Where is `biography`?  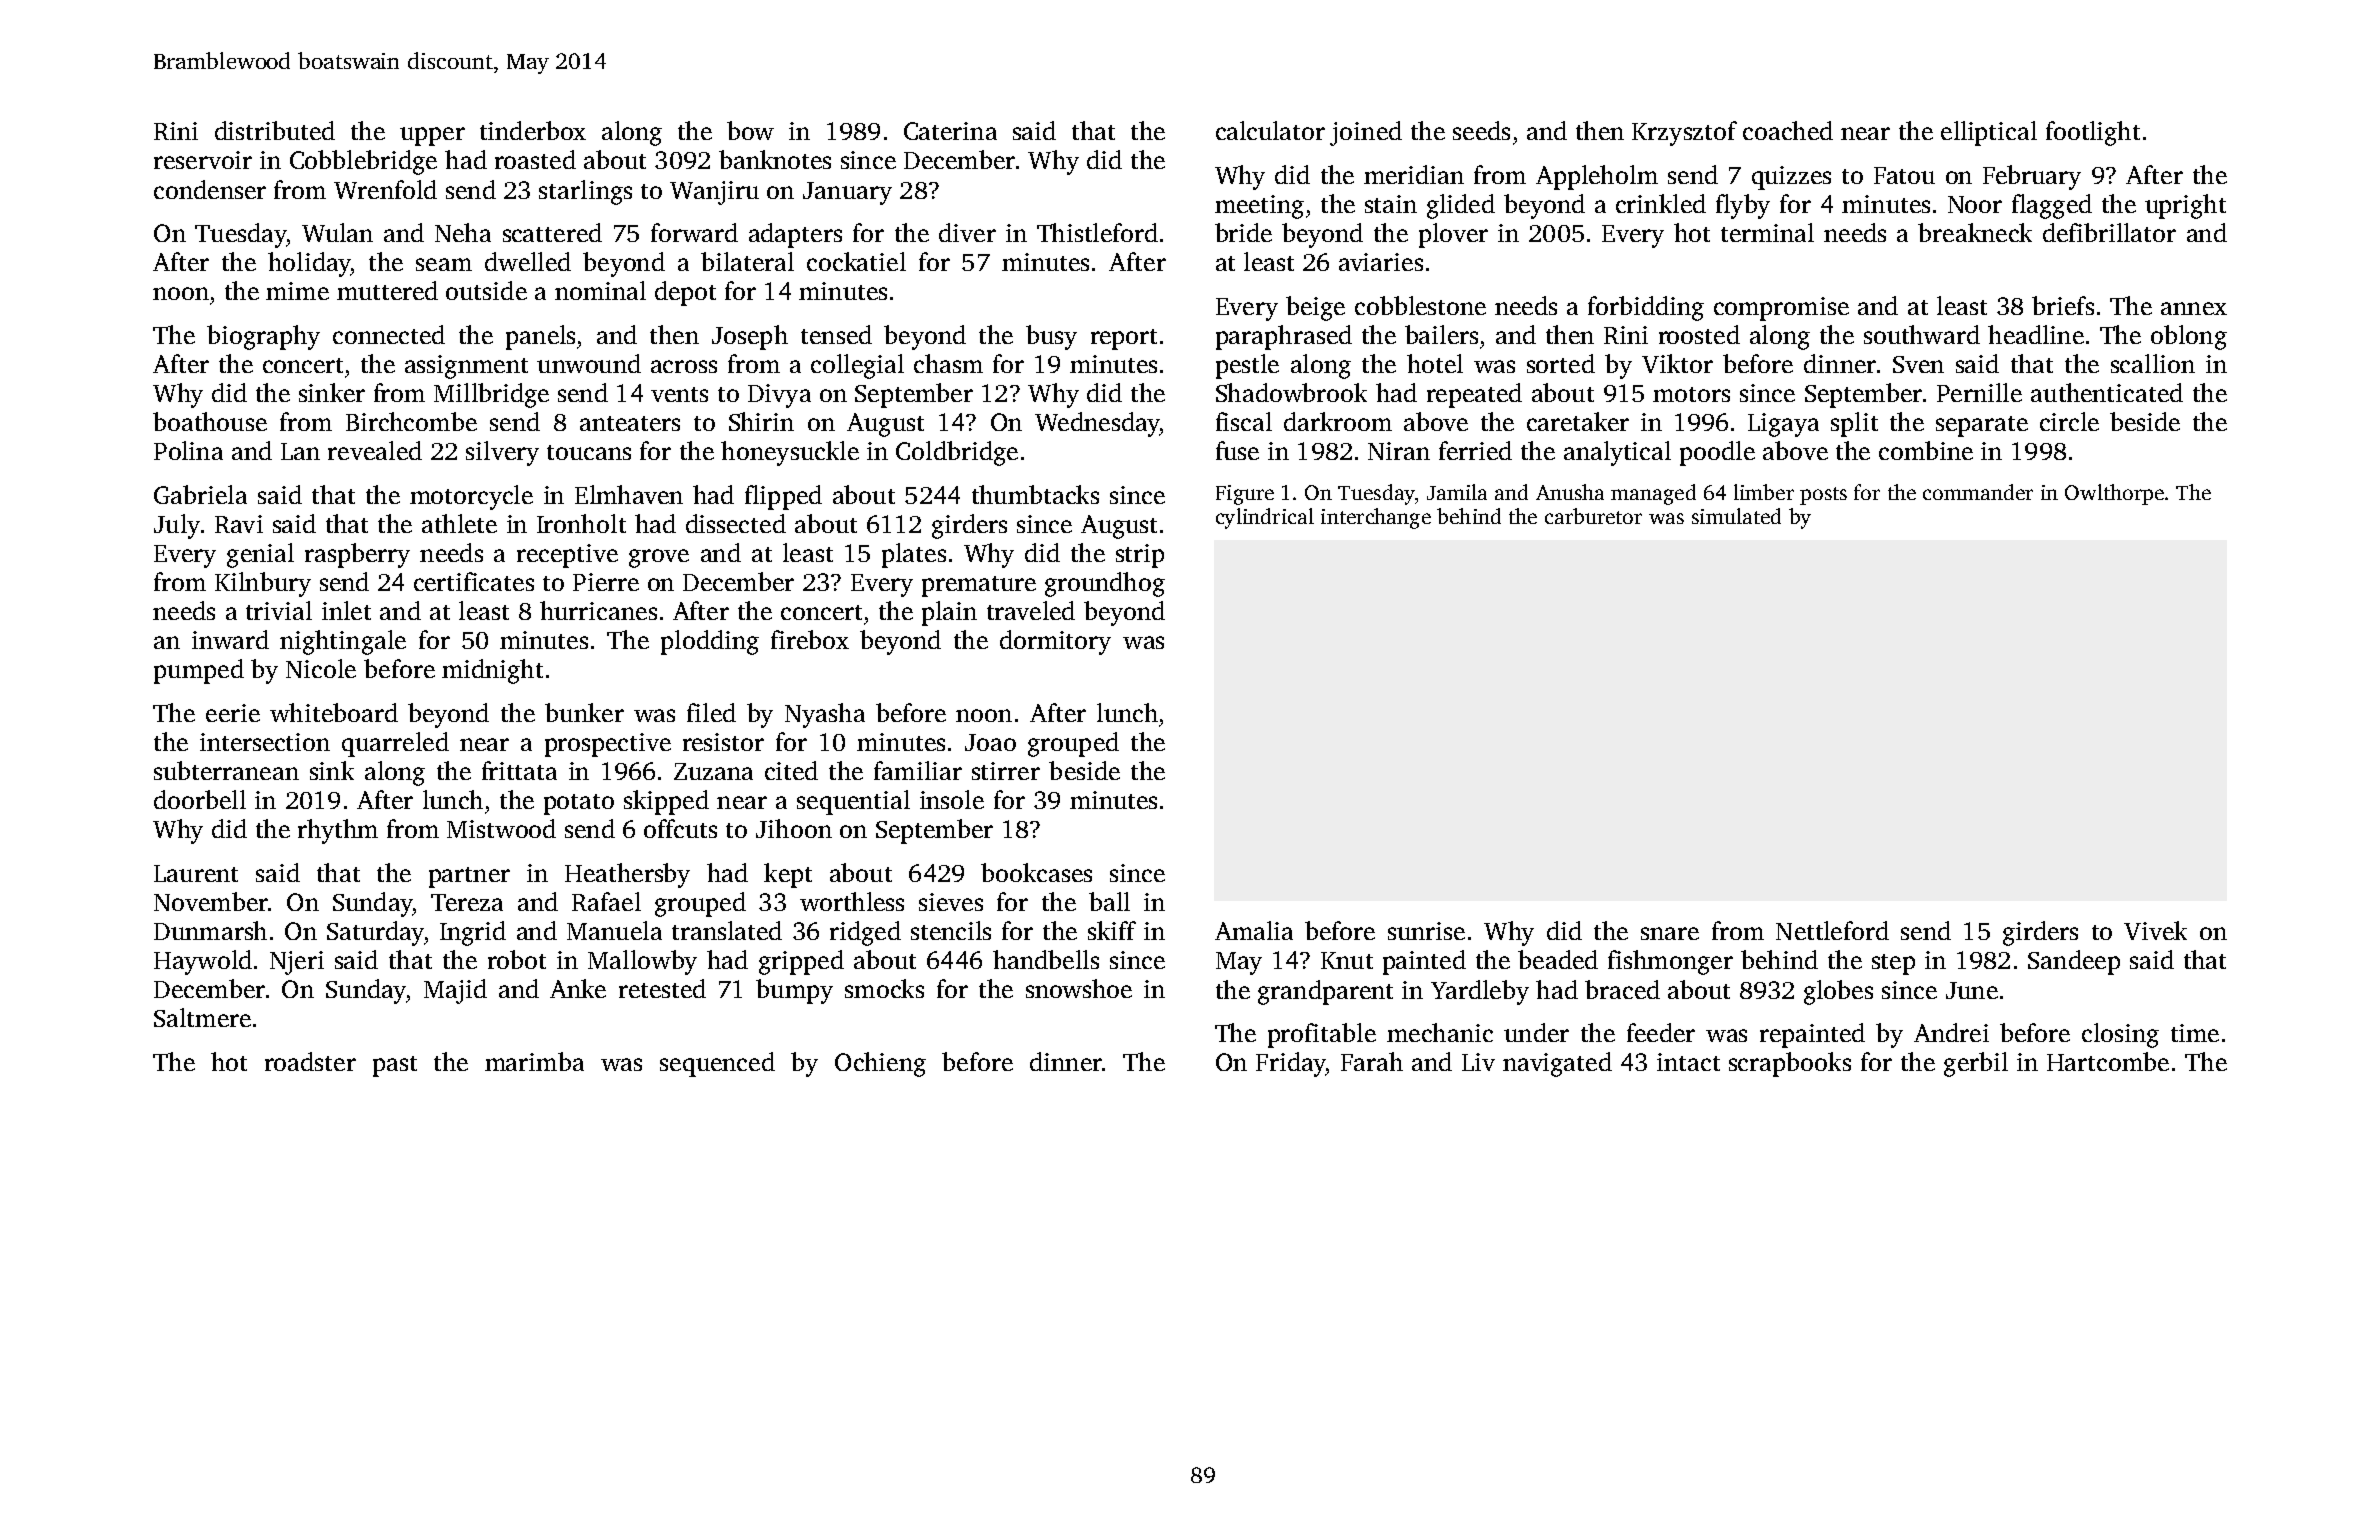 biography is located at coordinates (263, 337).
